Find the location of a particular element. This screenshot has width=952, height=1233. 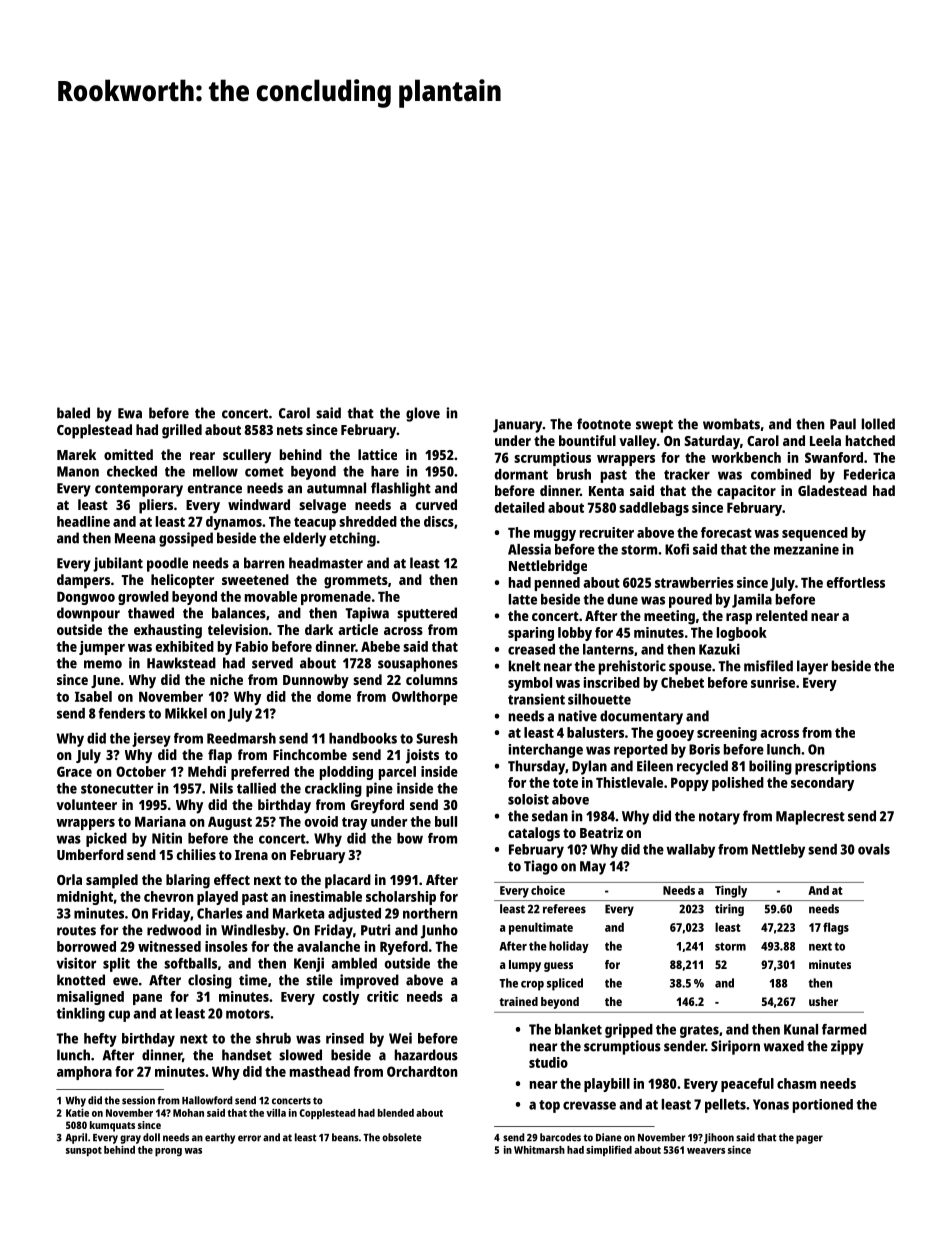

Orchardton is located at coordinates (422, 1071).
